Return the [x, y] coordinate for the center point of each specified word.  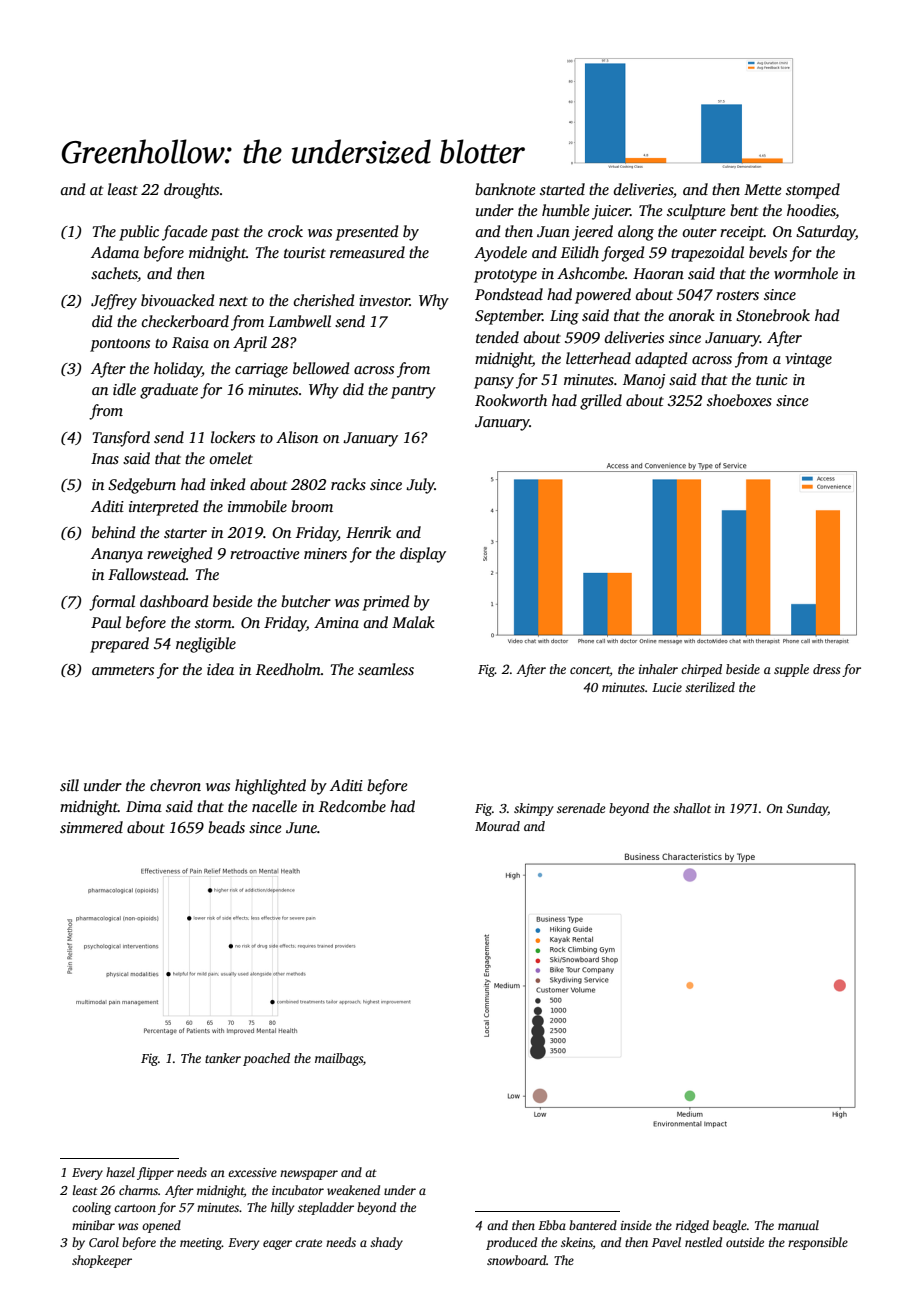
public [139, 233]
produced [511, 1243]
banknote [505, 189]
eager [277, 1245]
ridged [692, 1226]
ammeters [123, 670]
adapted [661, 360]
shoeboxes [739, 400]
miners [325, 553]
